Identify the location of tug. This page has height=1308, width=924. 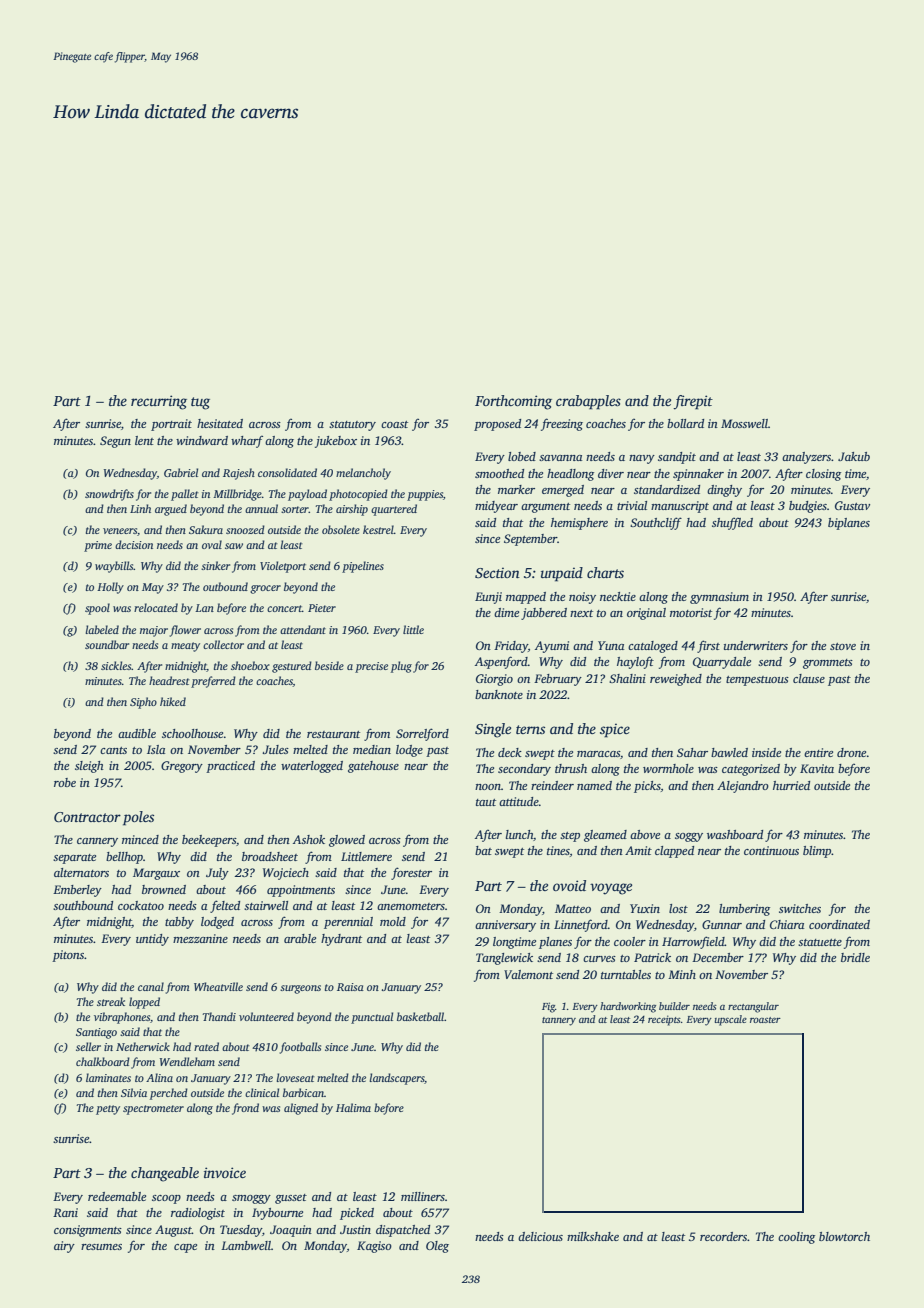
(200, 403).
